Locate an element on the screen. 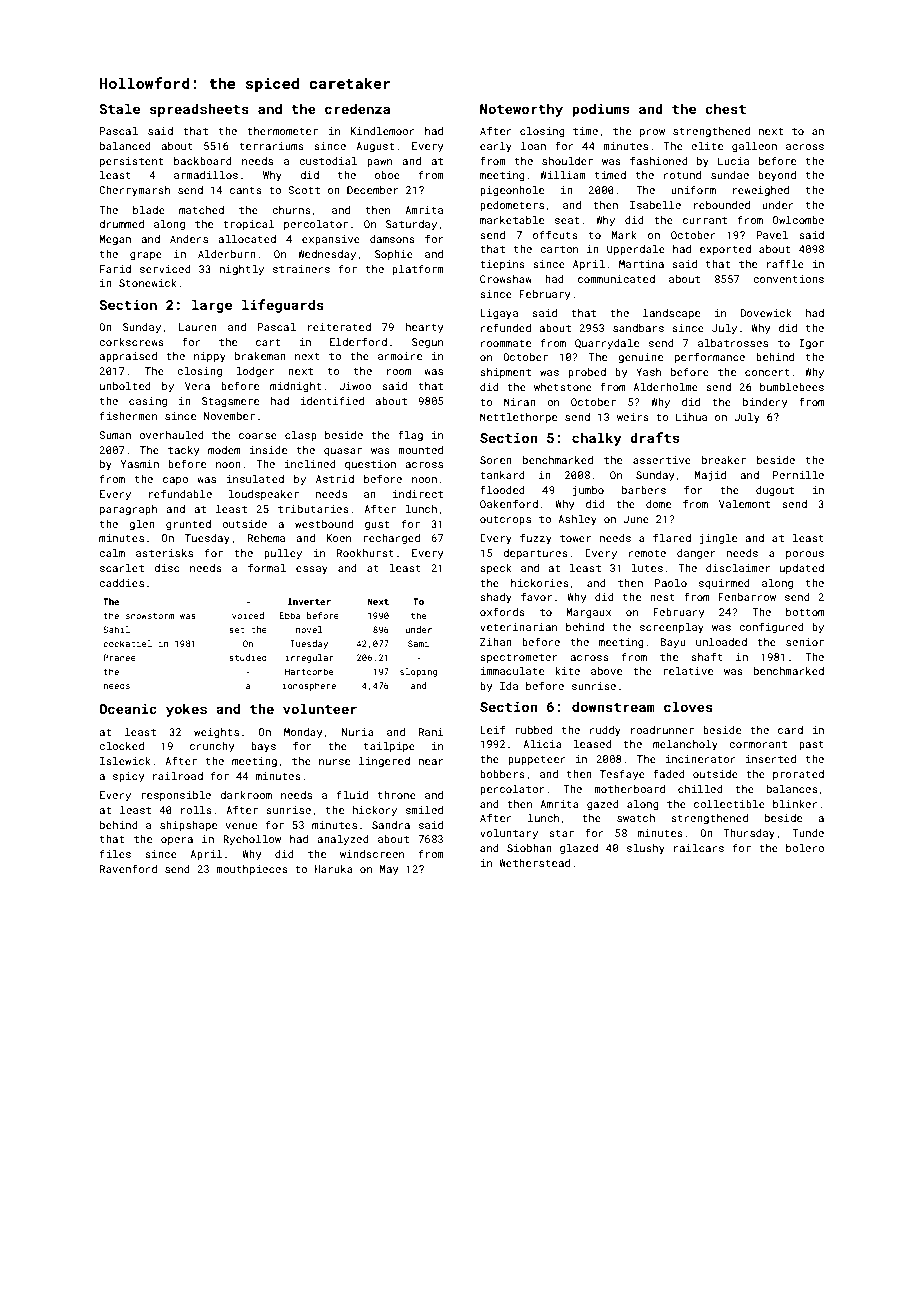  danger is located at coordinates (696, 554).
